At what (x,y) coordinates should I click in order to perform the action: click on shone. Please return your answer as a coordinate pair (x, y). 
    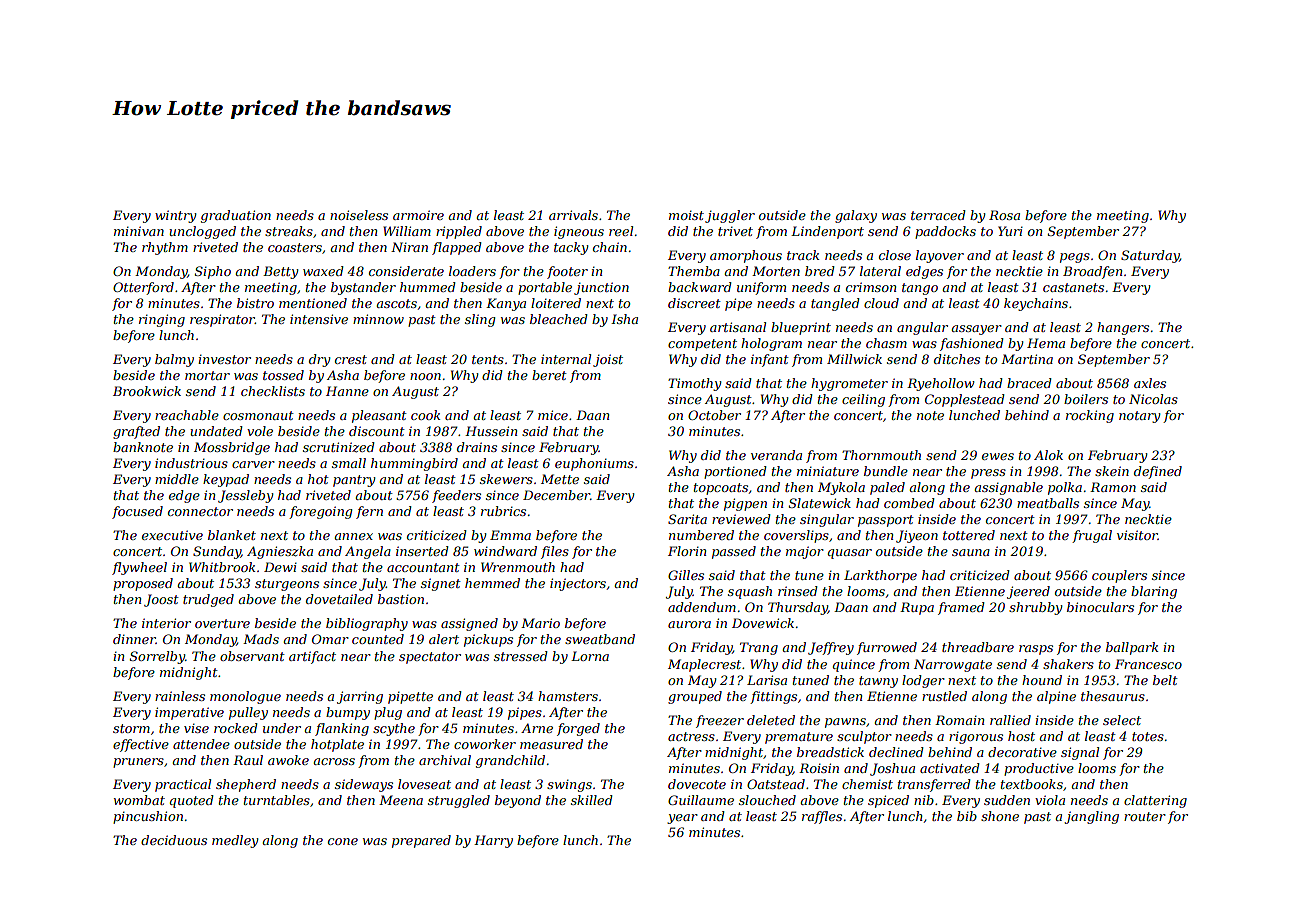
    Looking at the image, I should click on (1000, 816).
